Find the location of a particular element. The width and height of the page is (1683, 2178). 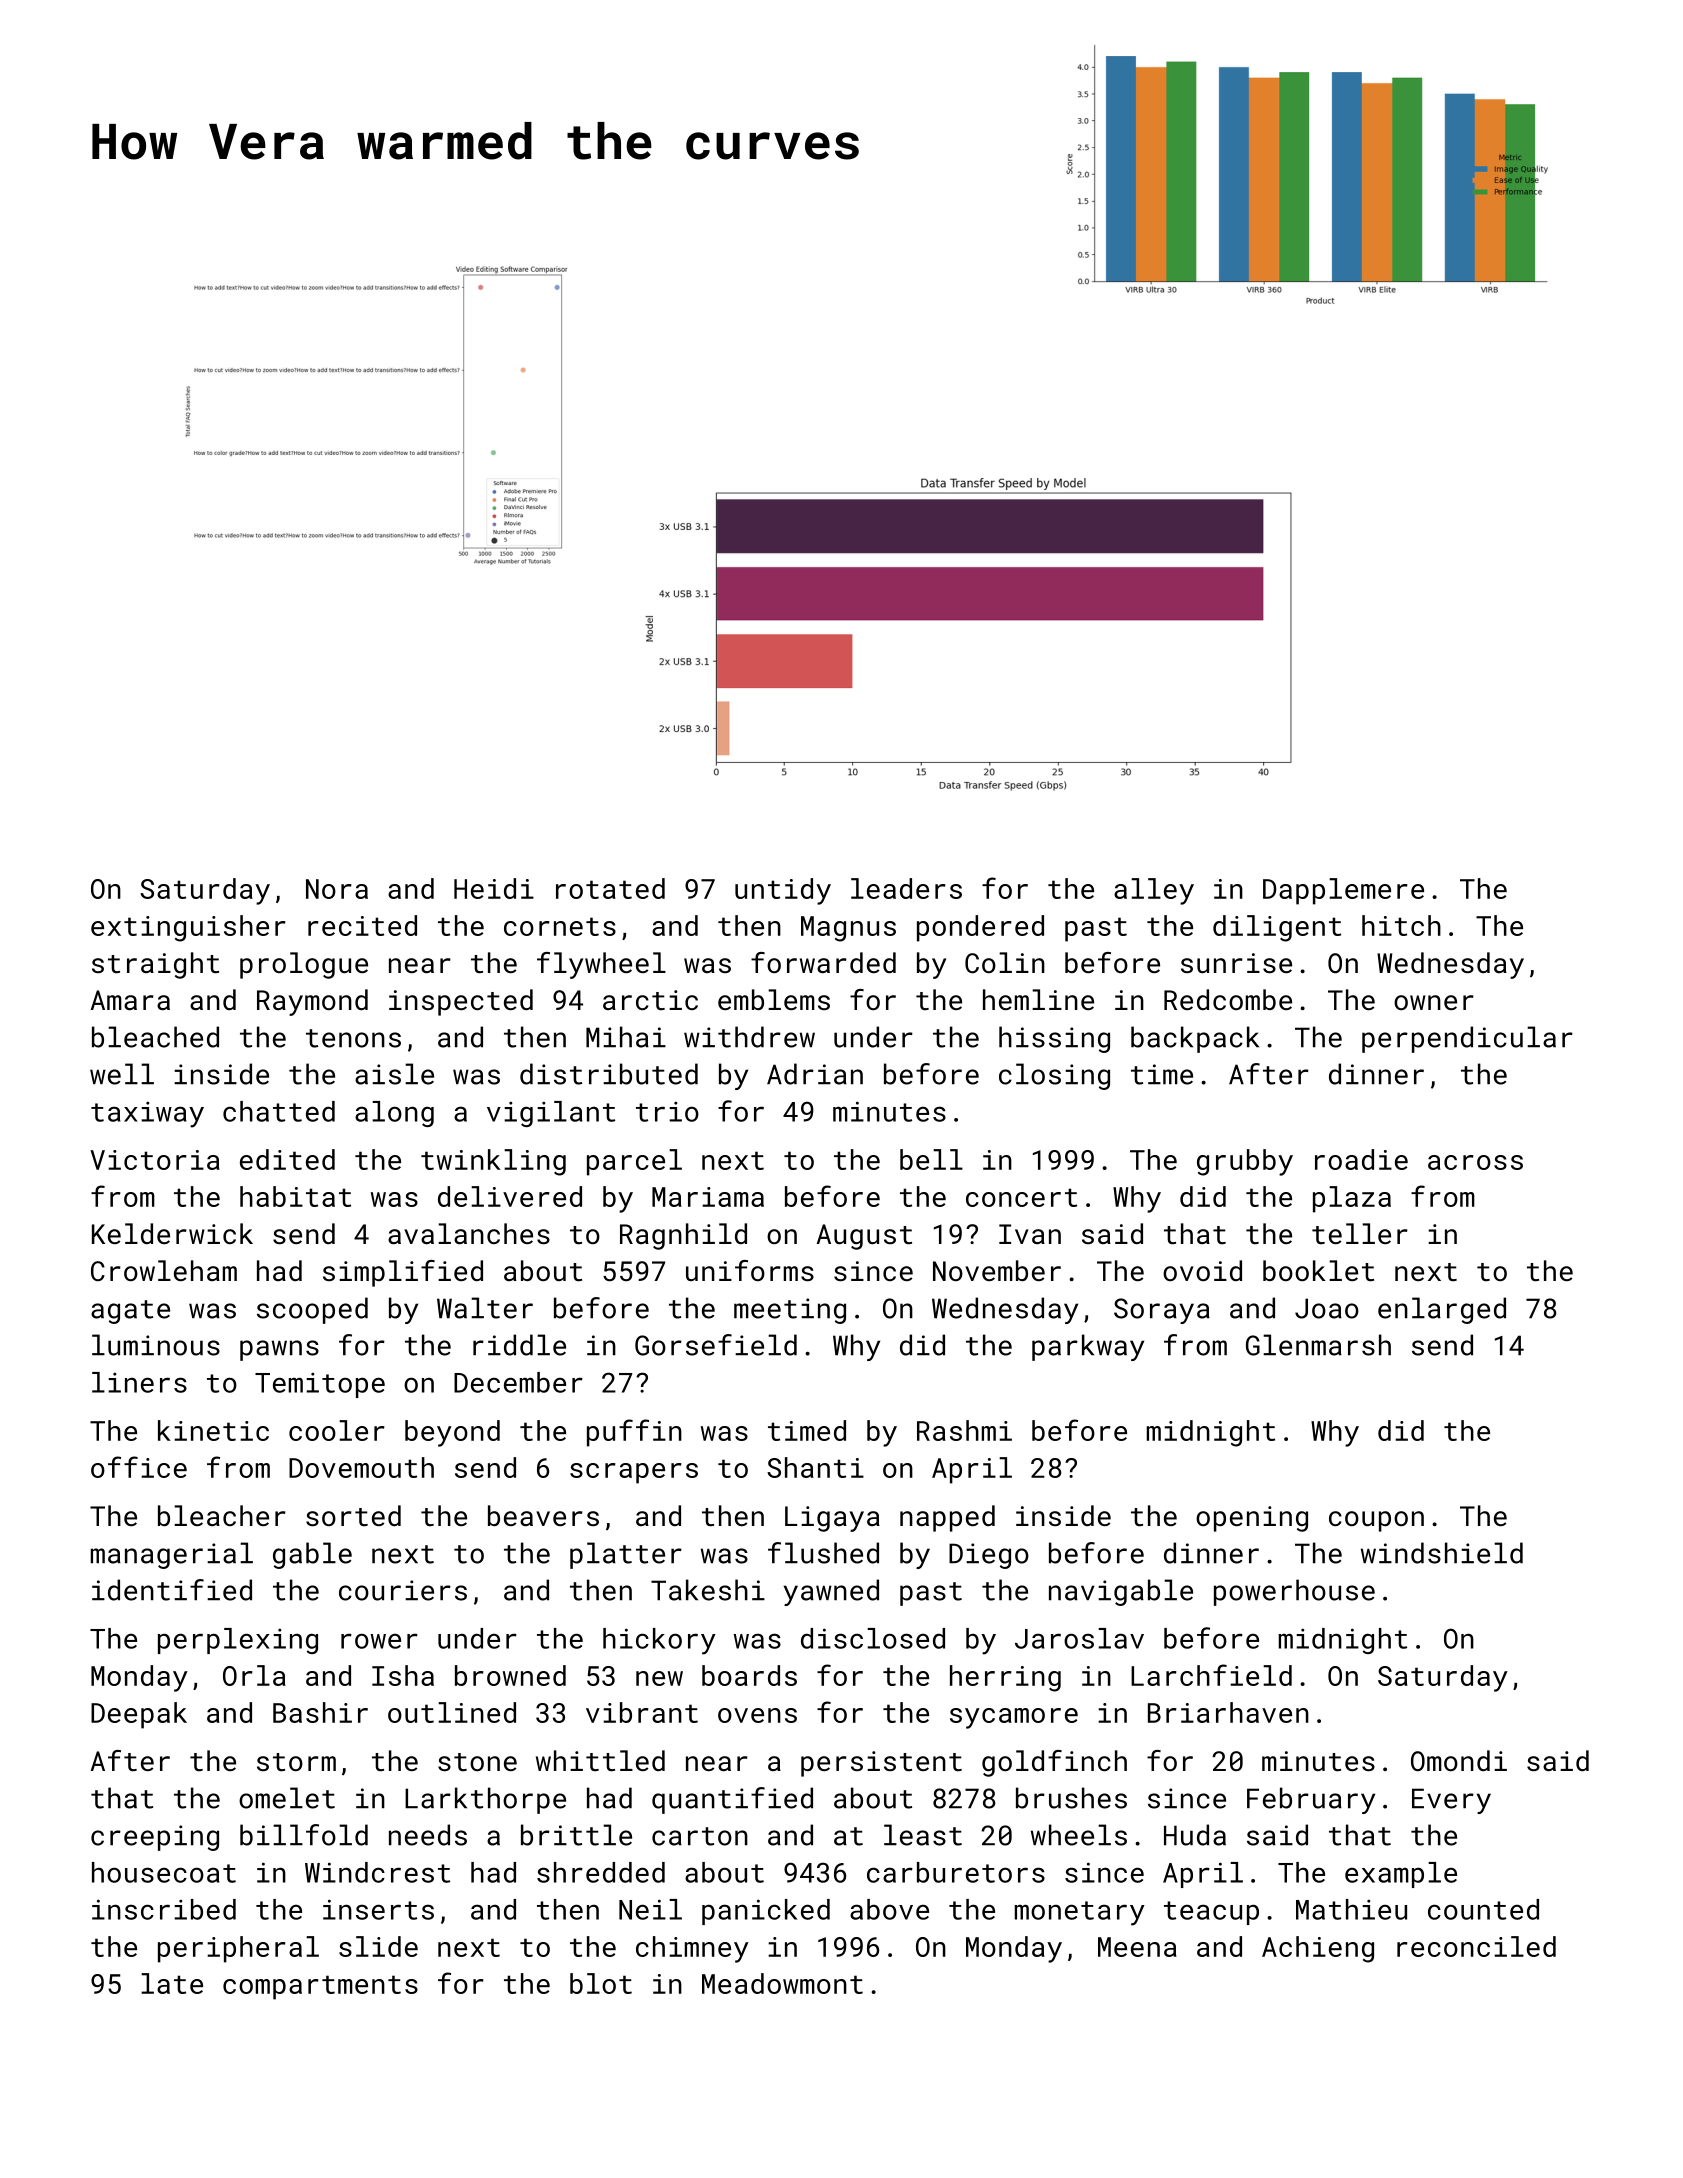

prologue is located at coordinates (304, 965).
